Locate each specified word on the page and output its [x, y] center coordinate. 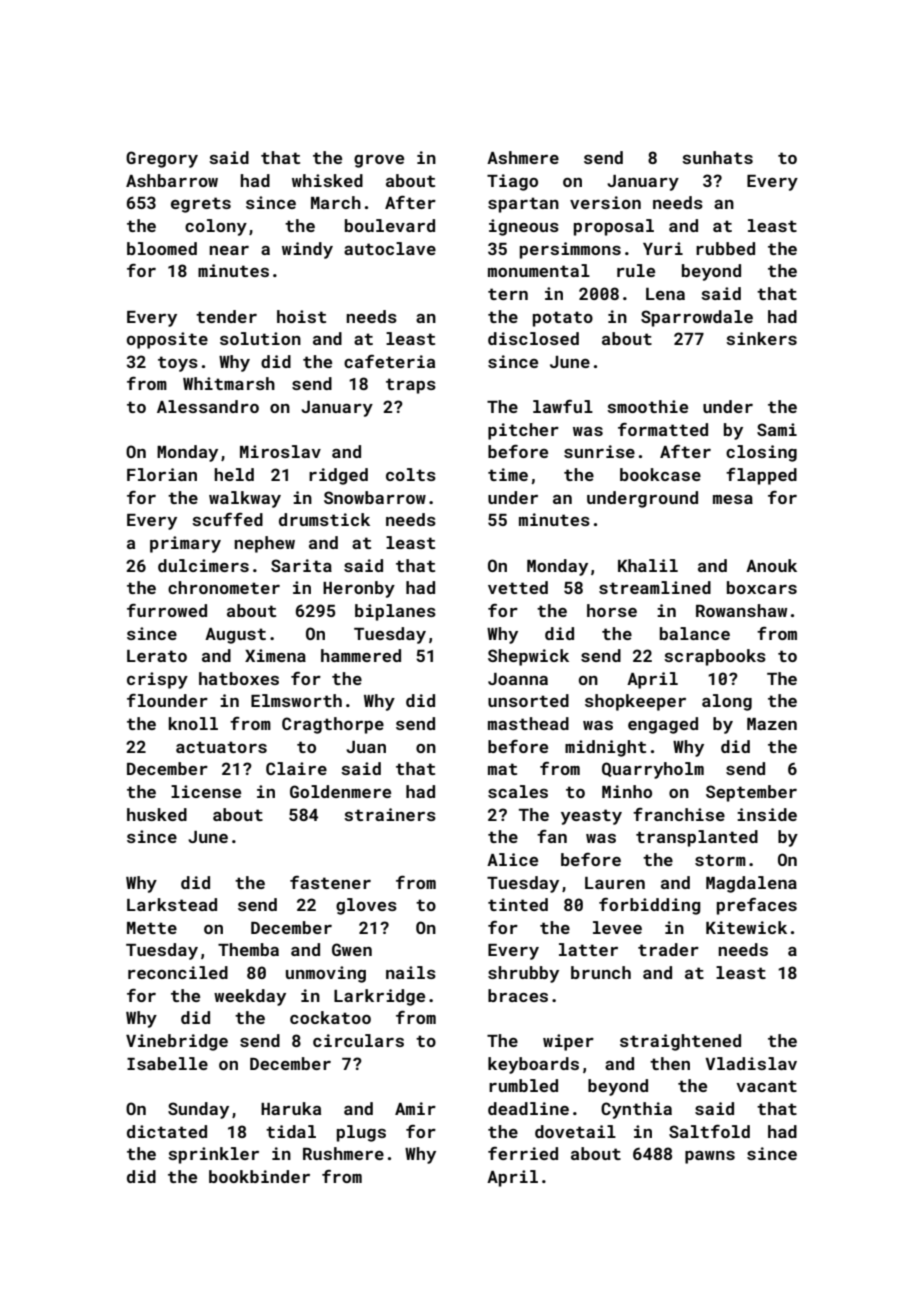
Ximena [275, 655]
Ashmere [523, 157]
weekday [250, 997]
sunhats [717, 157]
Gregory [162, 159]
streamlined [655, 587]
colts [411, 474]
